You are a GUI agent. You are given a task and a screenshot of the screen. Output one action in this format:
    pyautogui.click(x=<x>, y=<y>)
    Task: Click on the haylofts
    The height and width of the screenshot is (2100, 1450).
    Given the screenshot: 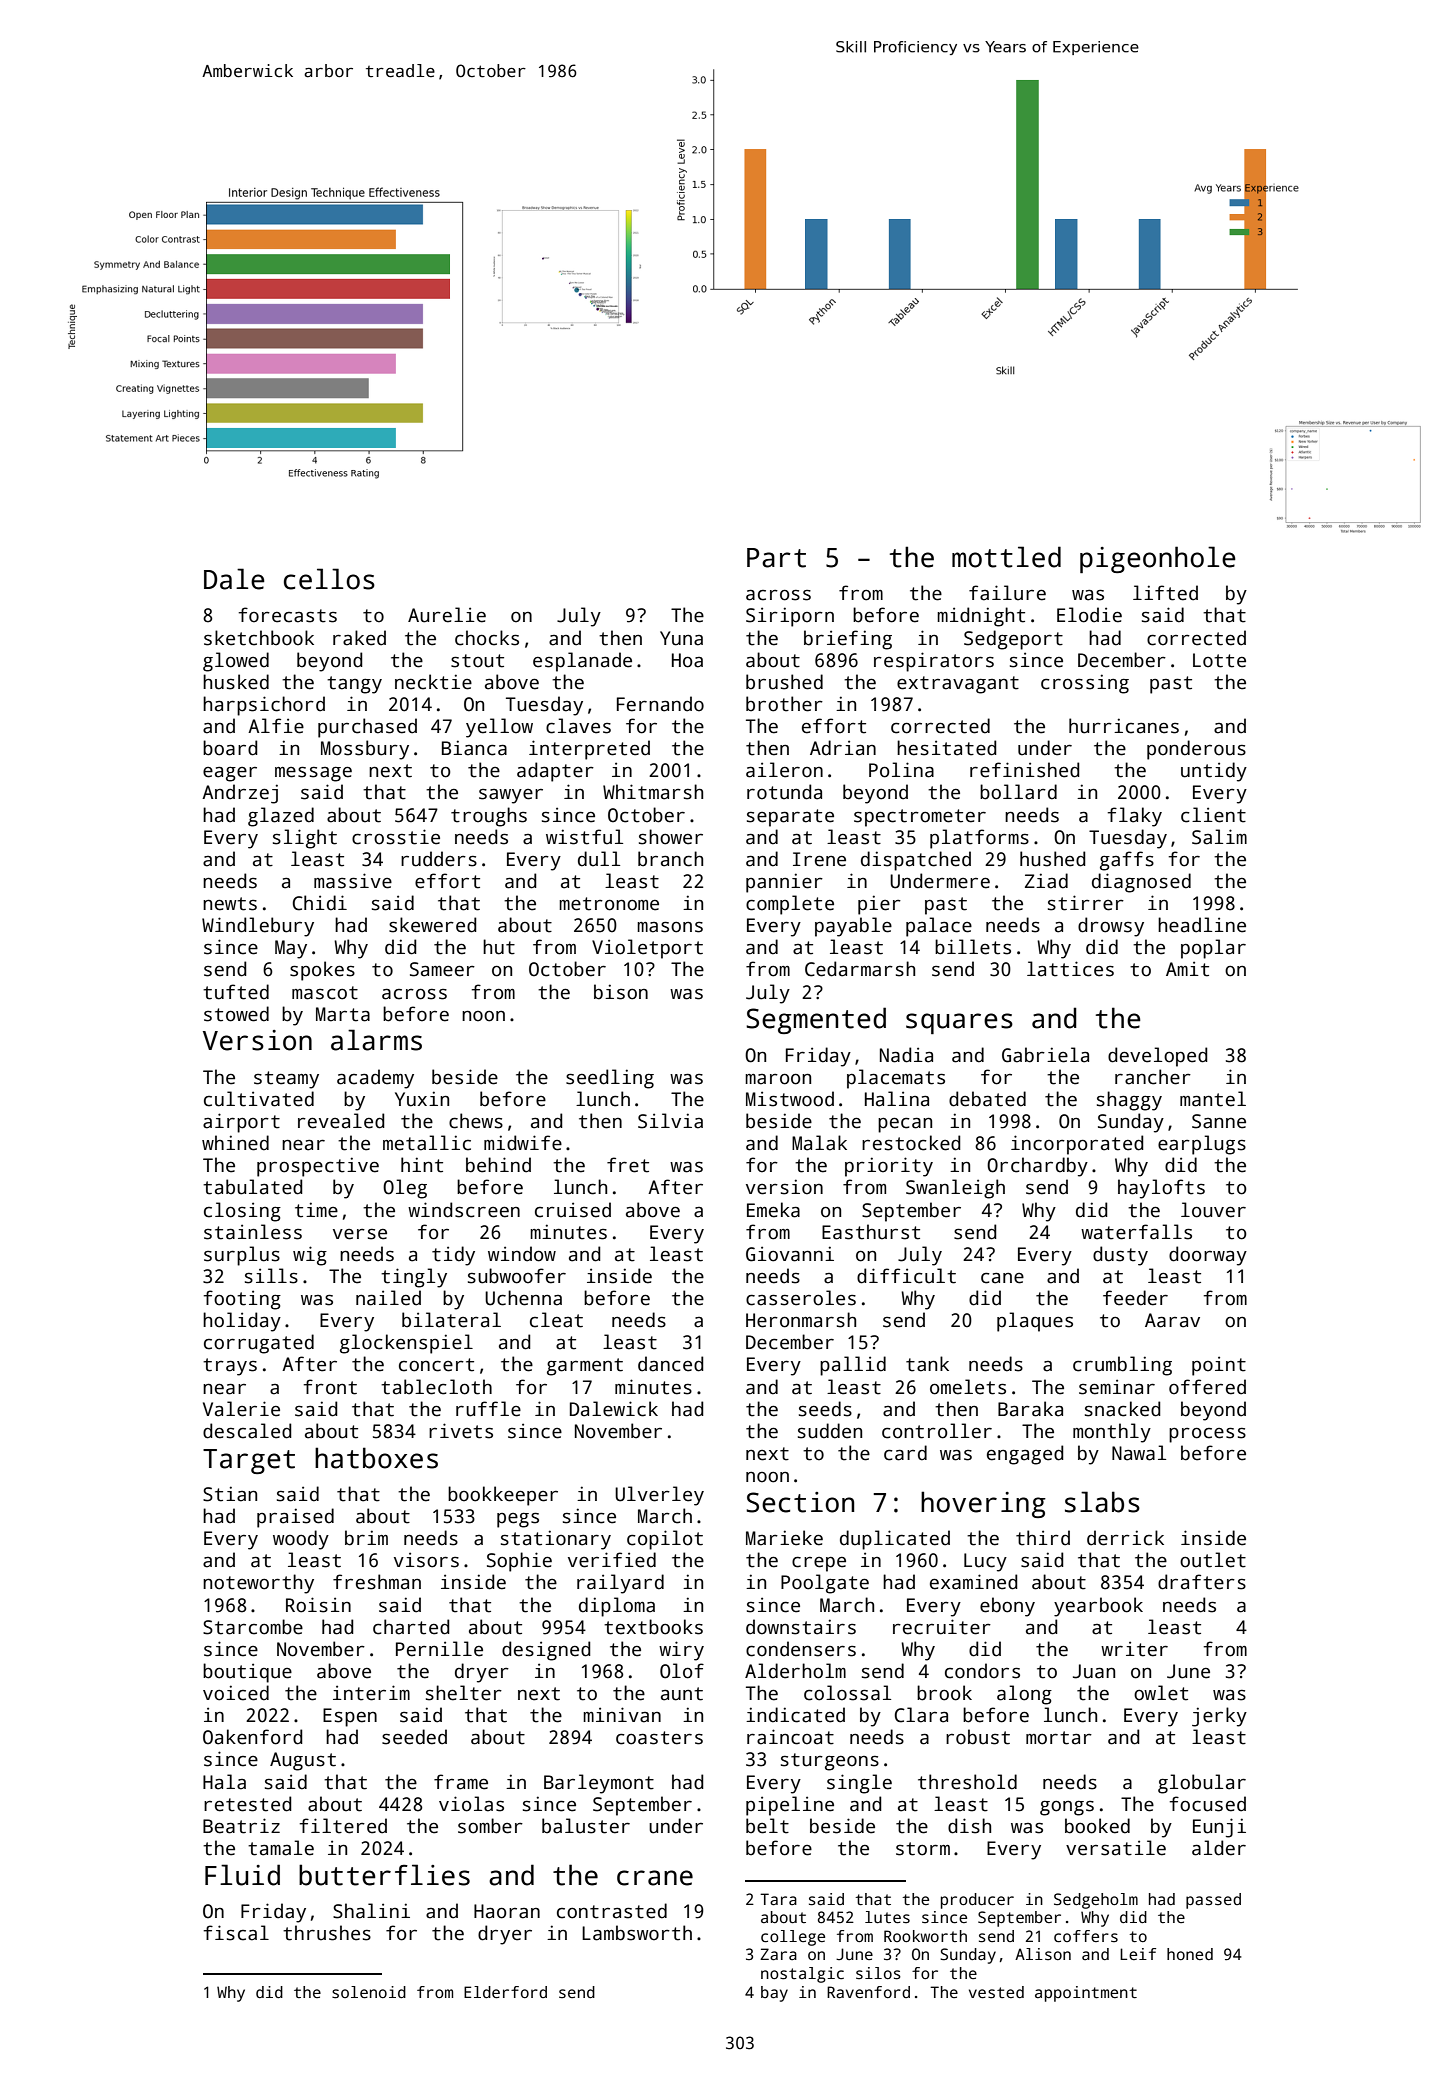 What is the action you would take?
    pyautogui.click(x=1161, y=1189)
